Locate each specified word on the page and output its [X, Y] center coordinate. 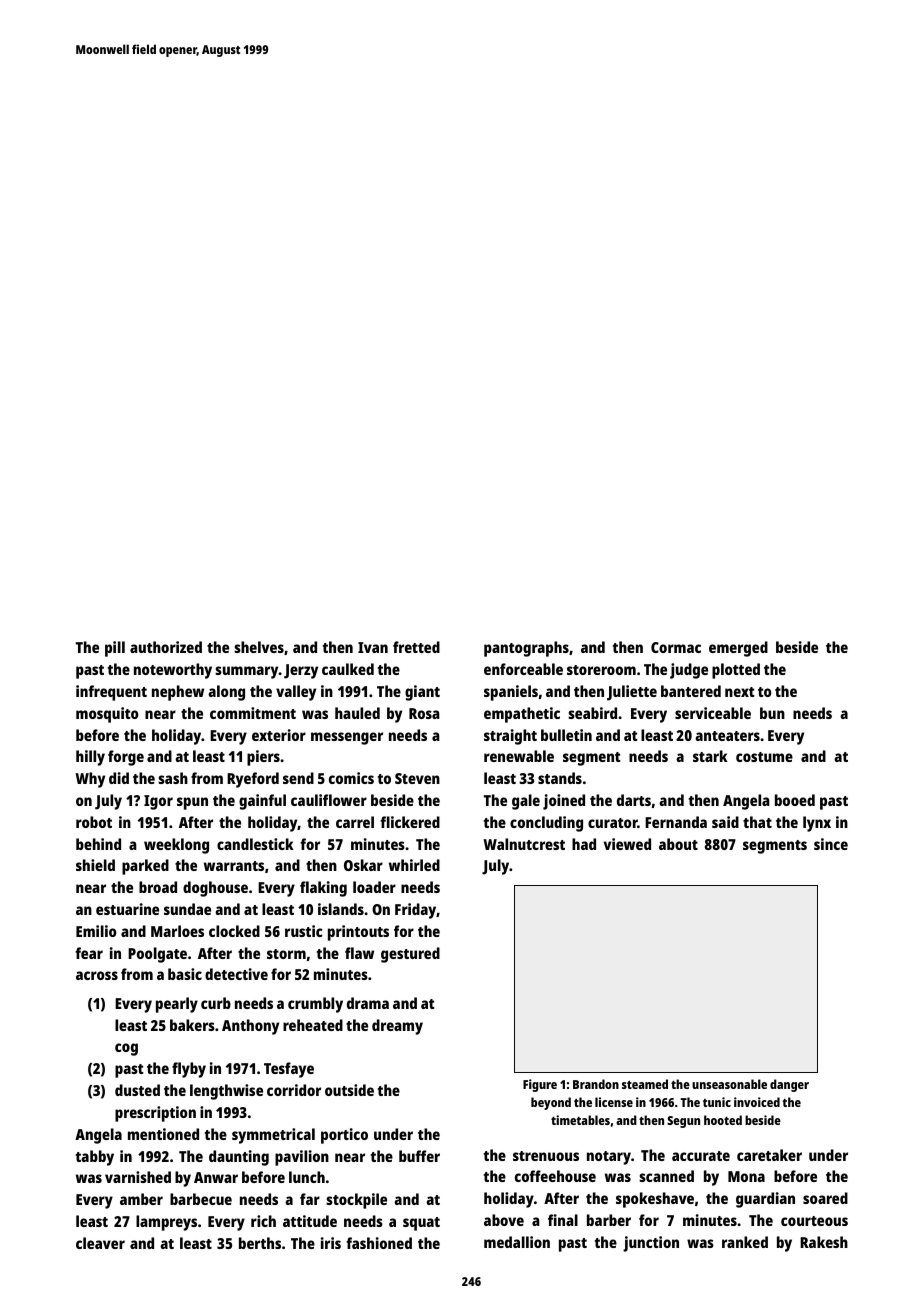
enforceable [523, 669]
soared [825, 1198]
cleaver [100, 1243]
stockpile [356, 1201]
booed [795, 800]
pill [115, 649]
